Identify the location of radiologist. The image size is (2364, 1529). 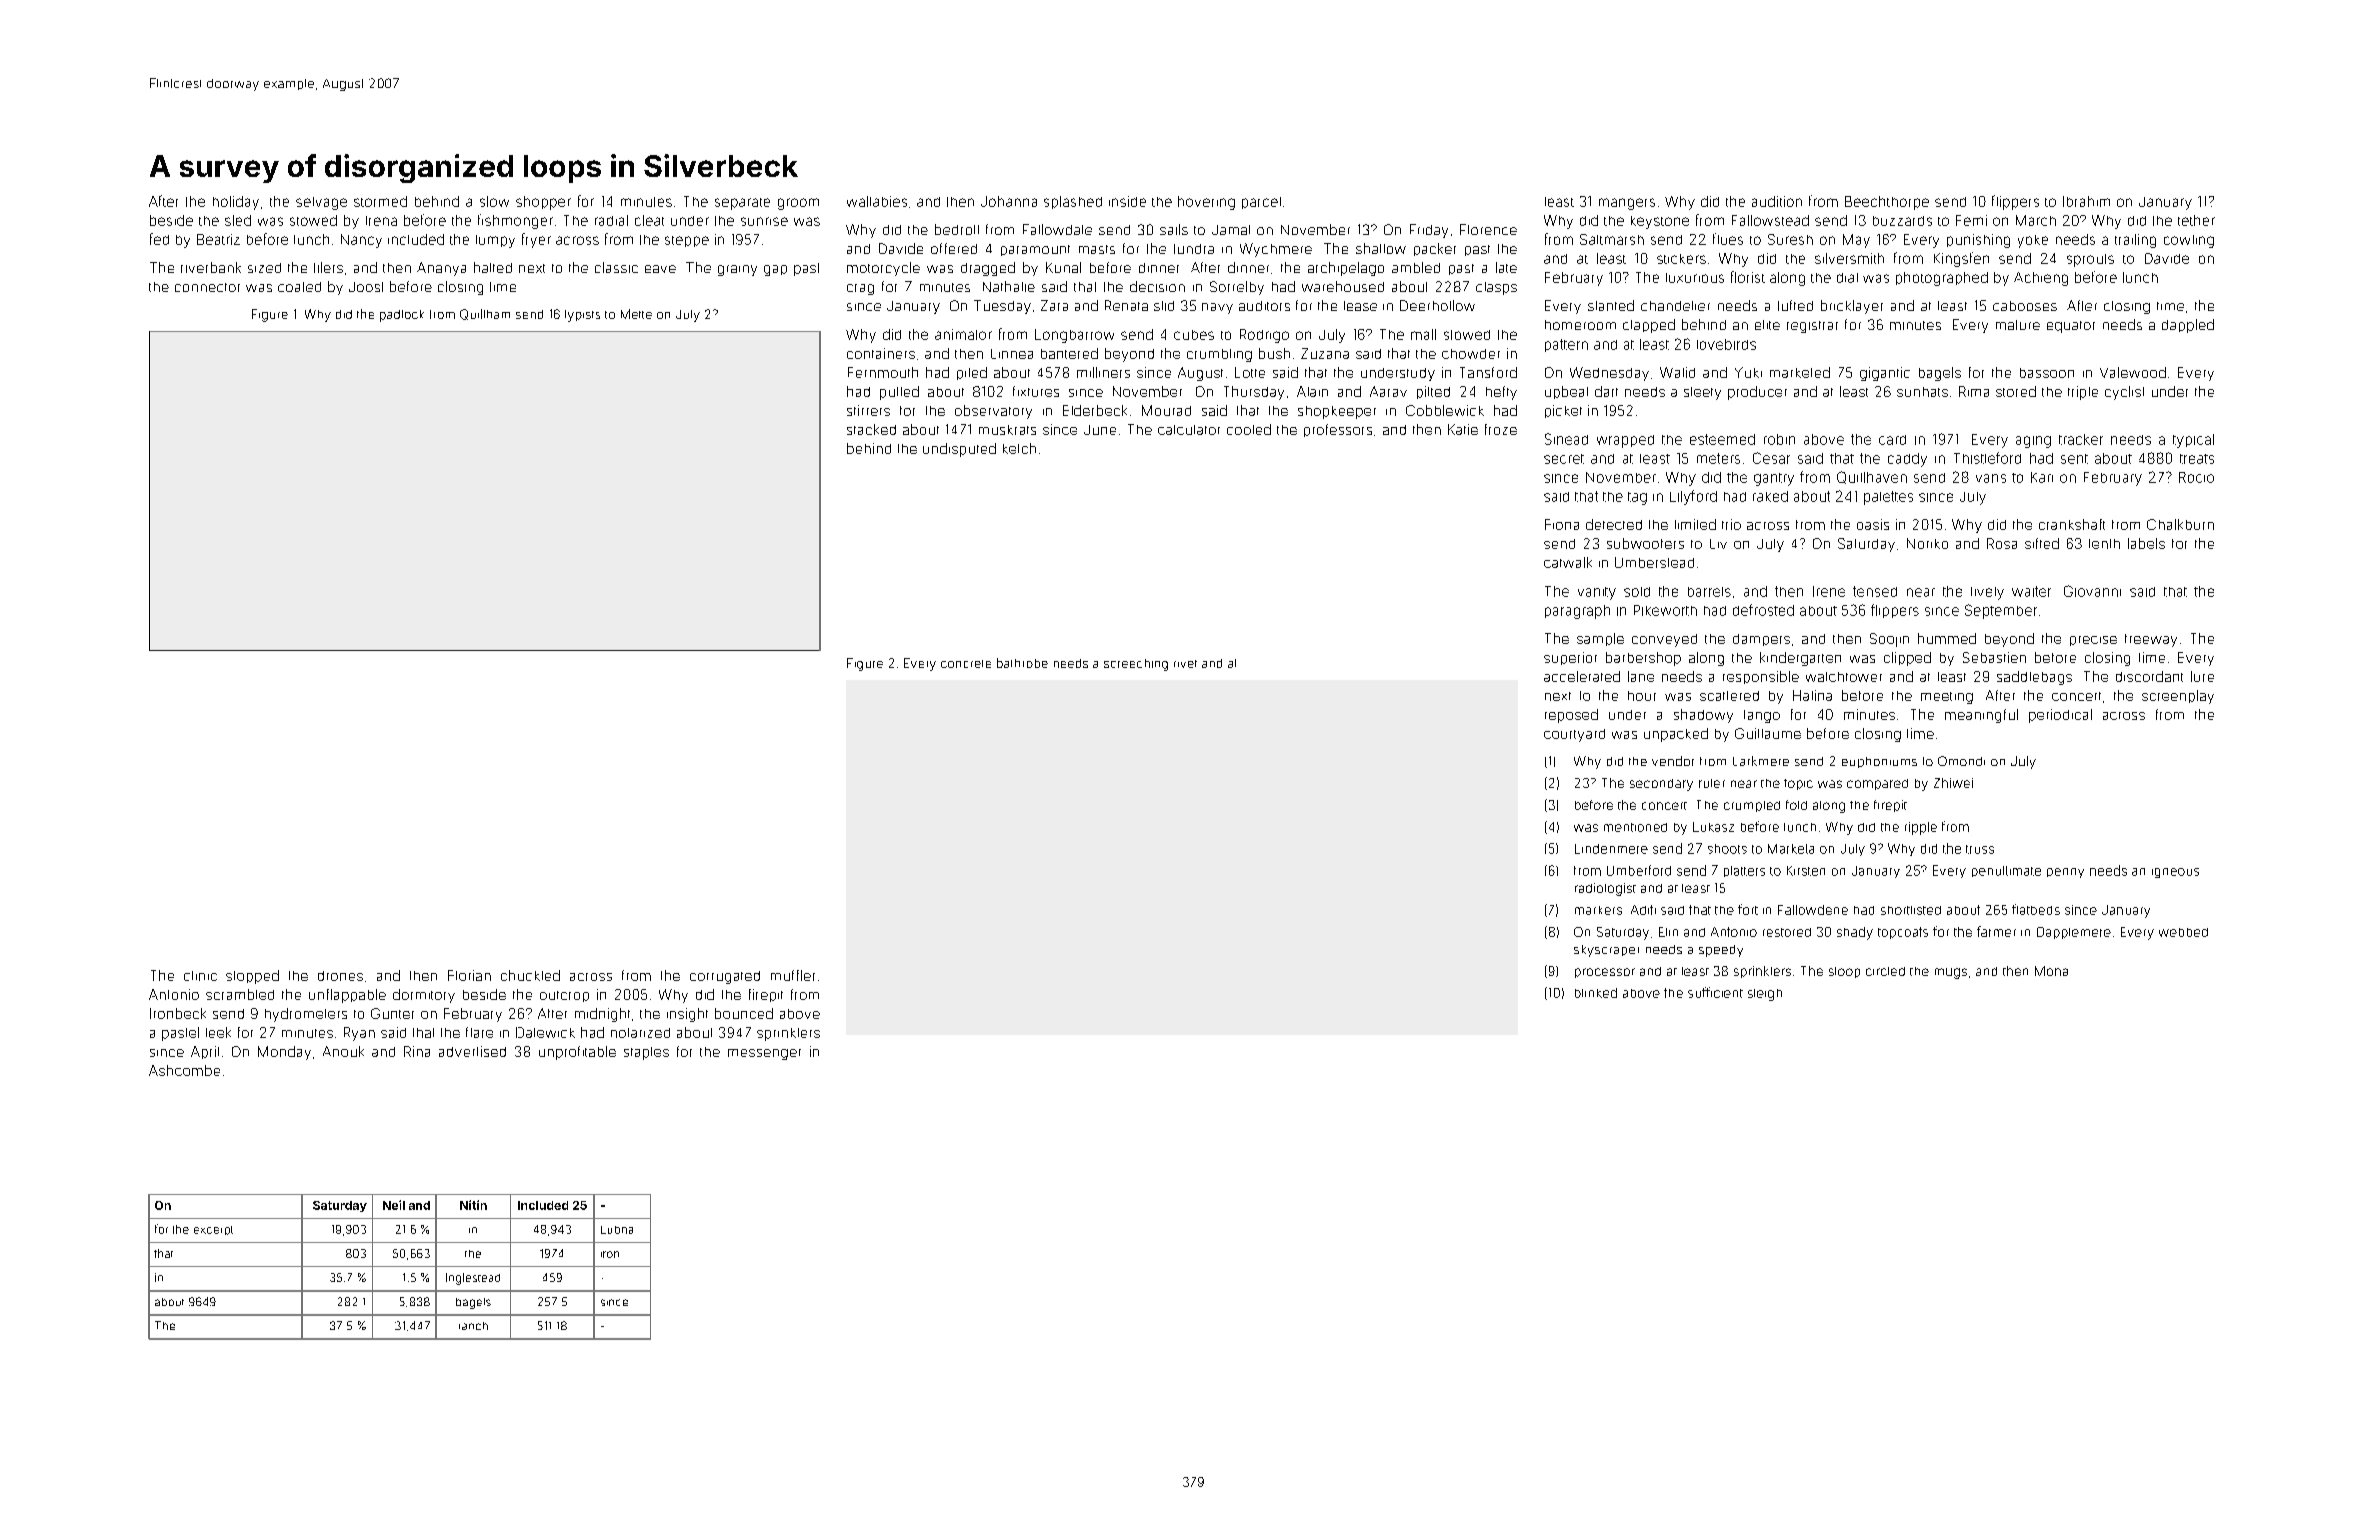
(1605, 889).
